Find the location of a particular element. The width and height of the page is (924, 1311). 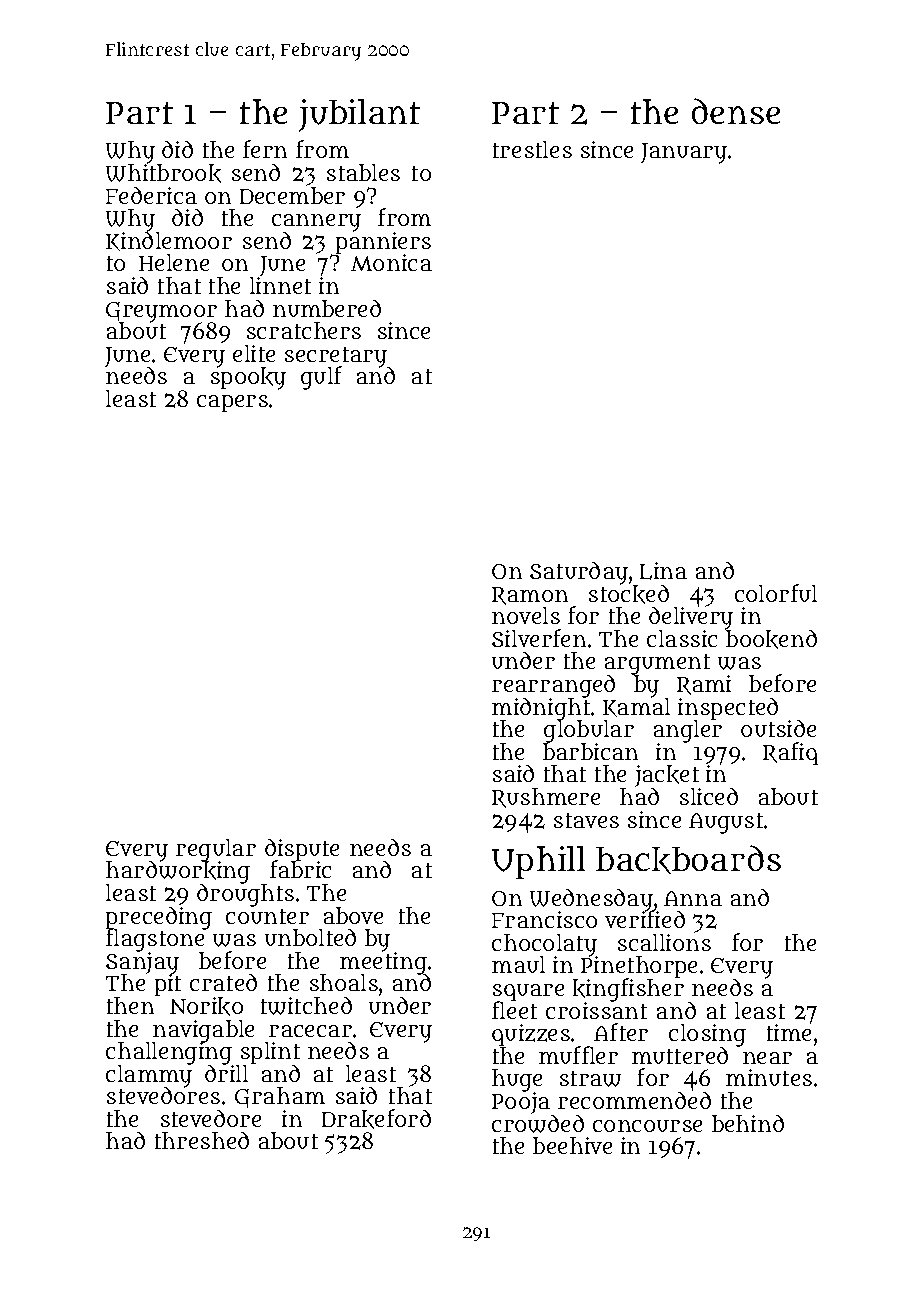

Federica is located at coordinates (151, 195).
